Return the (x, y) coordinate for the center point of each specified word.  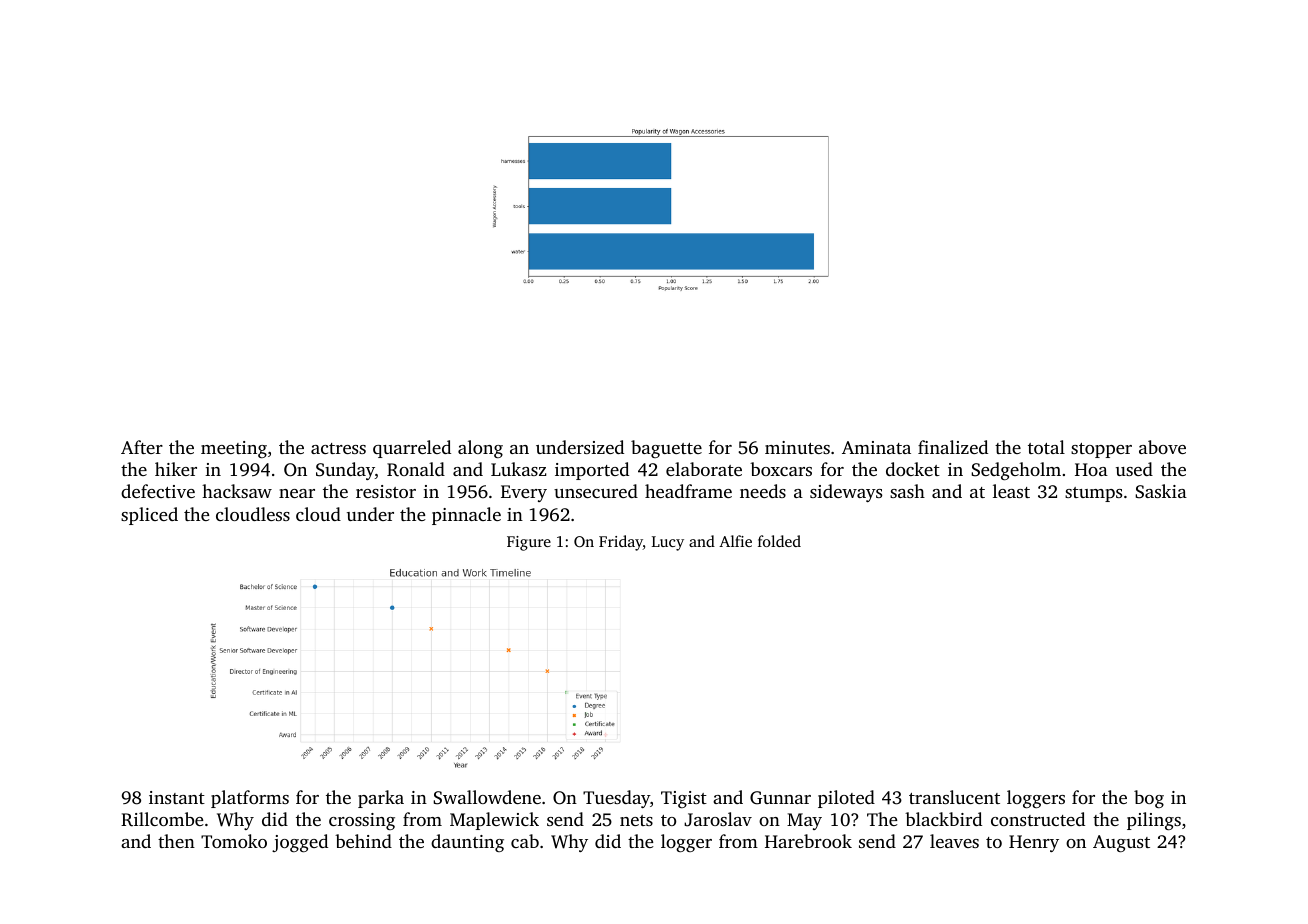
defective (158, 491)
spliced (149, 516)
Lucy (668, 543)
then (176, 841)
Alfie (735, 541)
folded (779, 541)
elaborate (704, 469)
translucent (954, 797)
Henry (1034, 843)
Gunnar (780, 798)
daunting (467, 843)
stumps (1093, 494)
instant (177, 797)
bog (1149, 799)
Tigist (684, 799)
